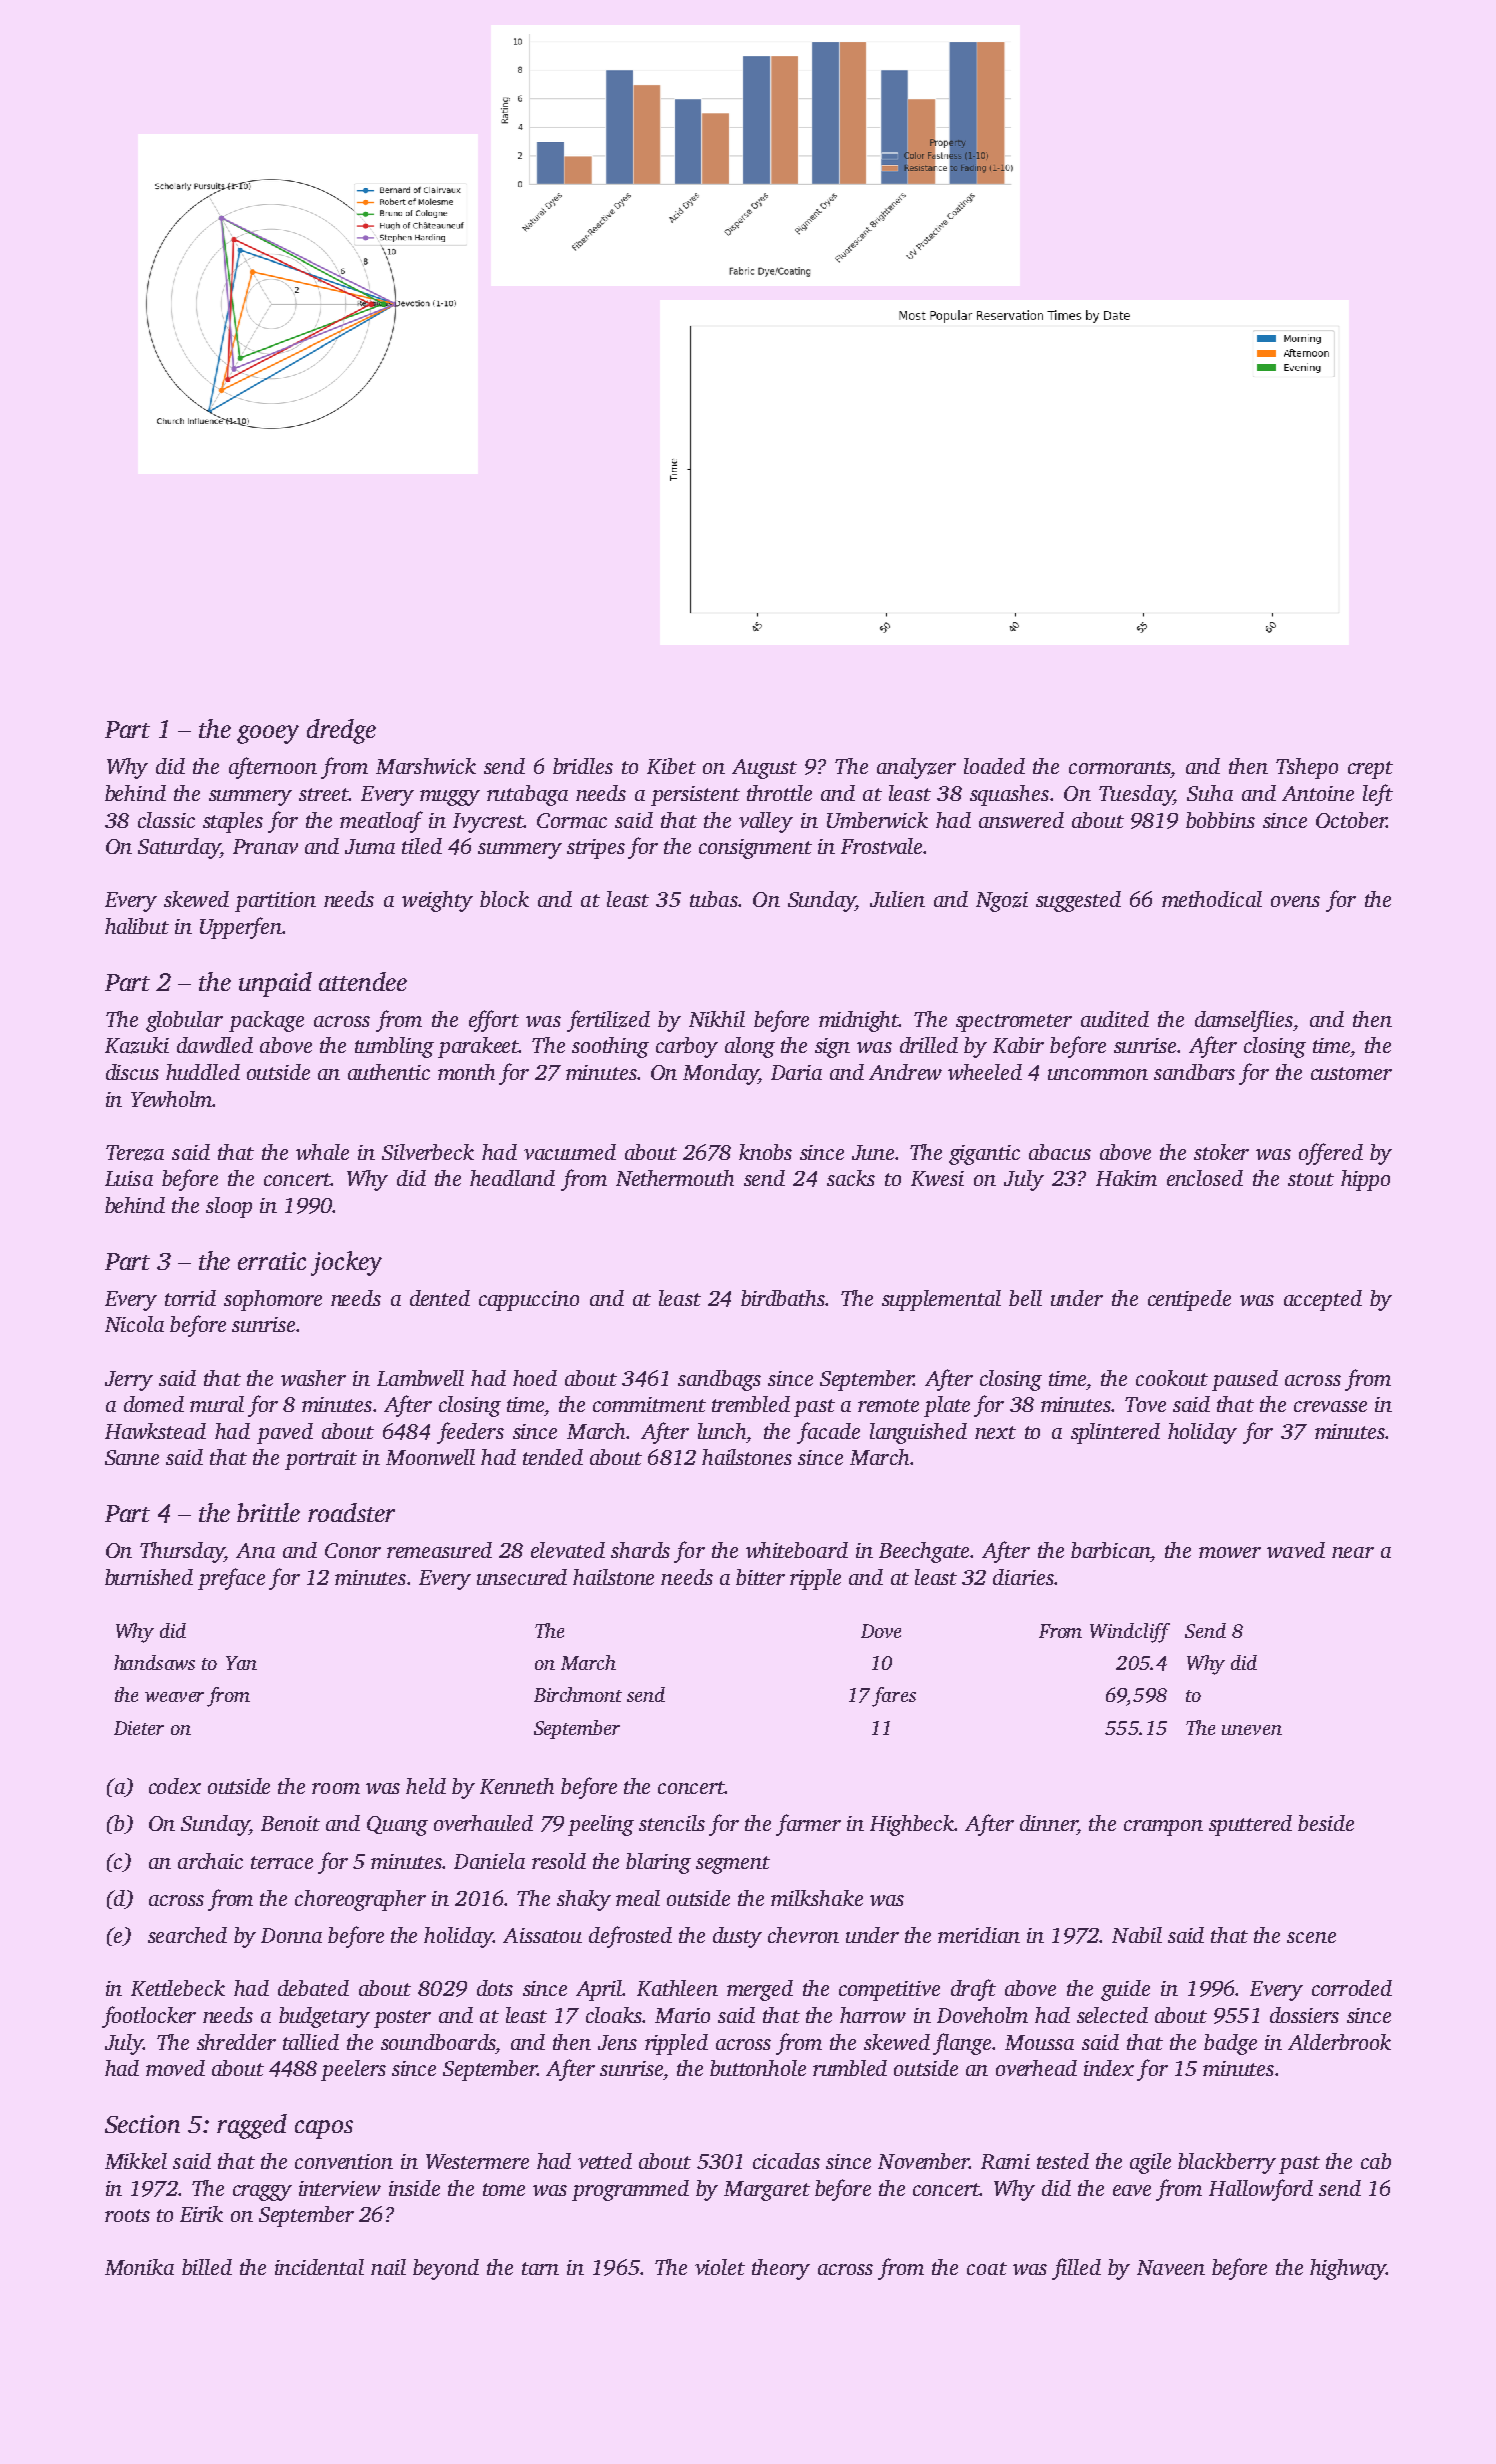  I want to click on cormorants, so click(1119, 767).
